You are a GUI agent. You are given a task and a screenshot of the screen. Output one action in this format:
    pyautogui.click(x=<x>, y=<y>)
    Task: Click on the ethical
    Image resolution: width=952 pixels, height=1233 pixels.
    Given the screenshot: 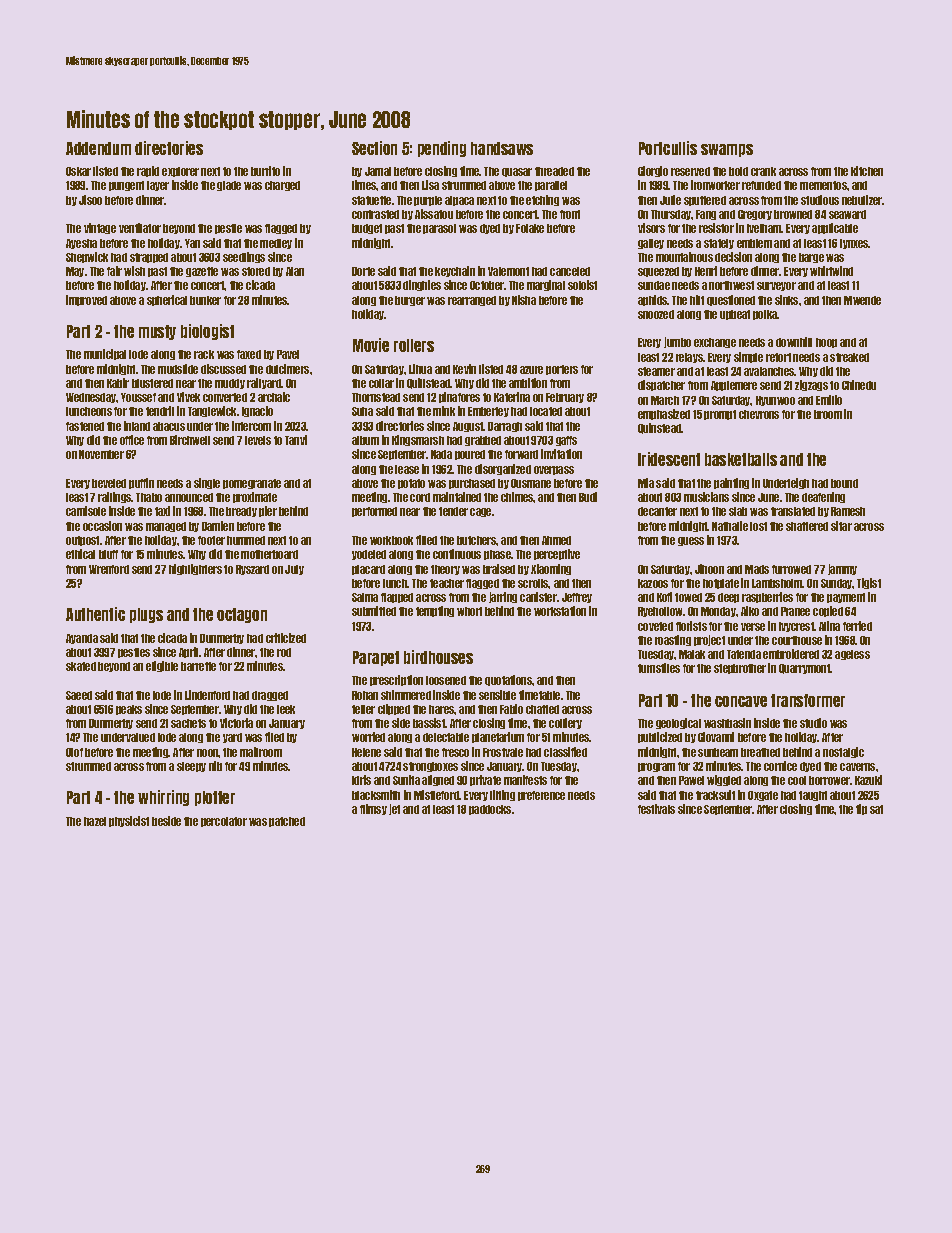 What is the action you would take?
    pyautogui.click(x=80, y=554)
